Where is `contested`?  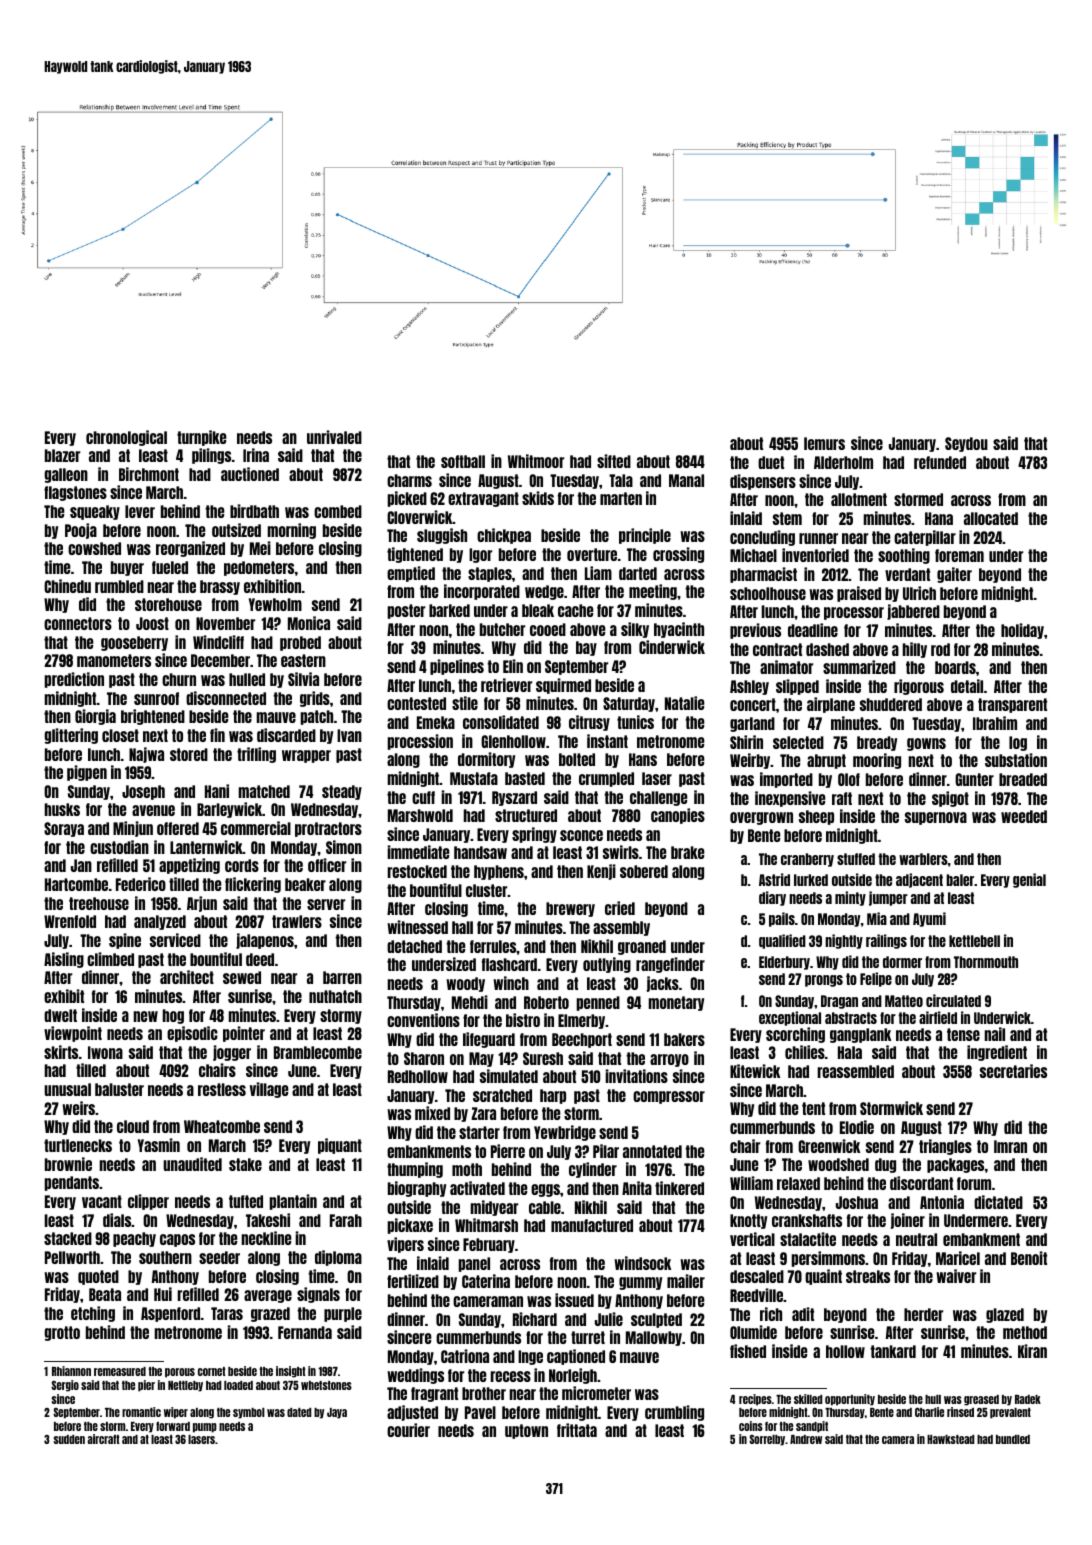
contested is located at coordinates (416, 703).
